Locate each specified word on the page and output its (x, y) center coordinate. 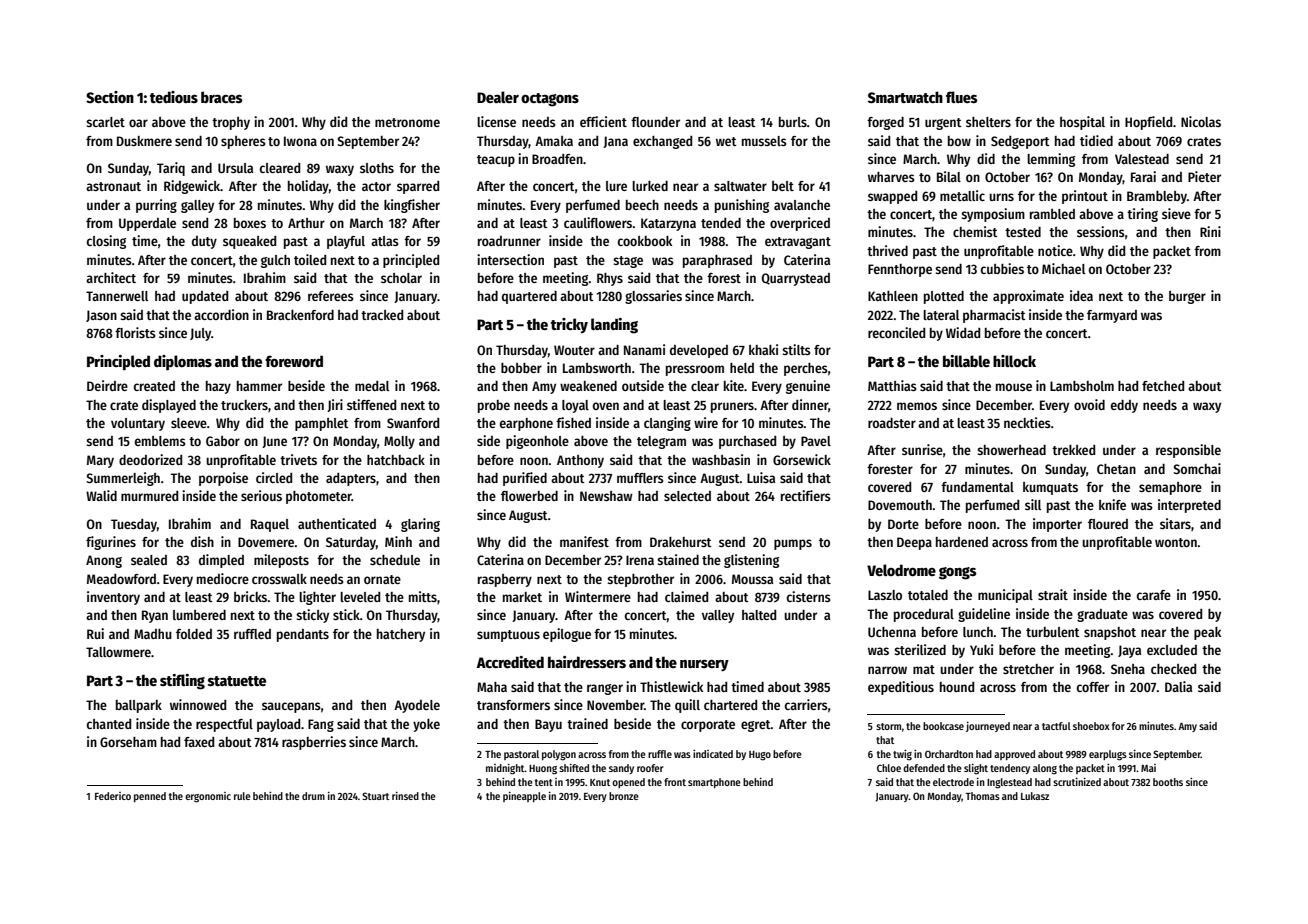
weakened (588, 386)
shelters (988, 122)
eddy (1124, 406)
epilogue (567, 635)
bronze (624, 796)
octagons (550, 100)
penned (150, 797)
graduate (1102, 615)
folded (194, 634)
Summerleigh (123, 479)
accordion (221, 314)
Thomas (982, 796)
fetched (1163, 386)
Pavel (816, 441)
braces (221, 97)
